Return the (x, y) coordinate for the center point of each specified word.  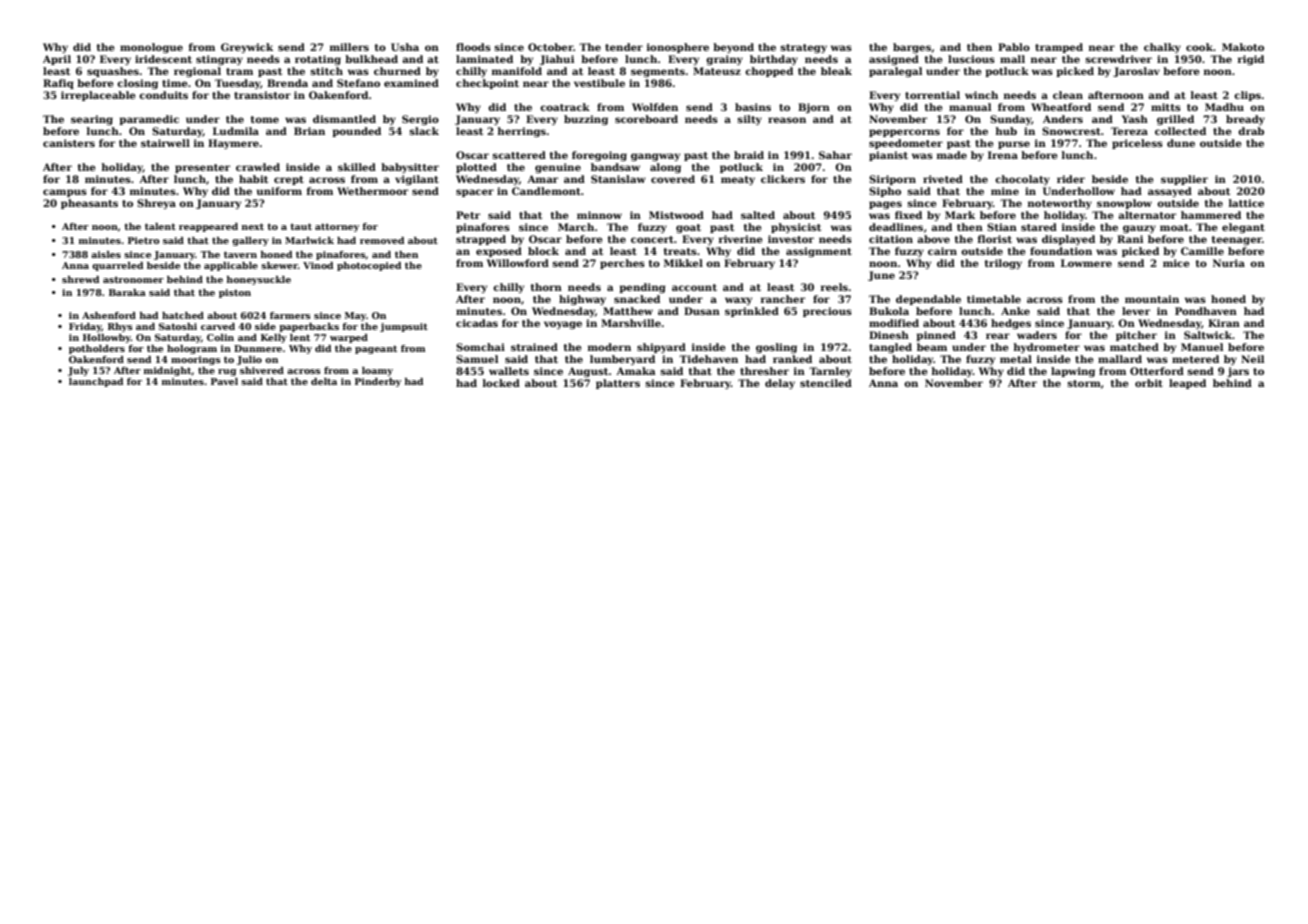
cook (1199, 47)
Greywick (247, 48)
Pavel (224, 381)
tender (624, 47)
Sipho (885, 192)
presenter (202, 168)
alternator (1147, 215)
